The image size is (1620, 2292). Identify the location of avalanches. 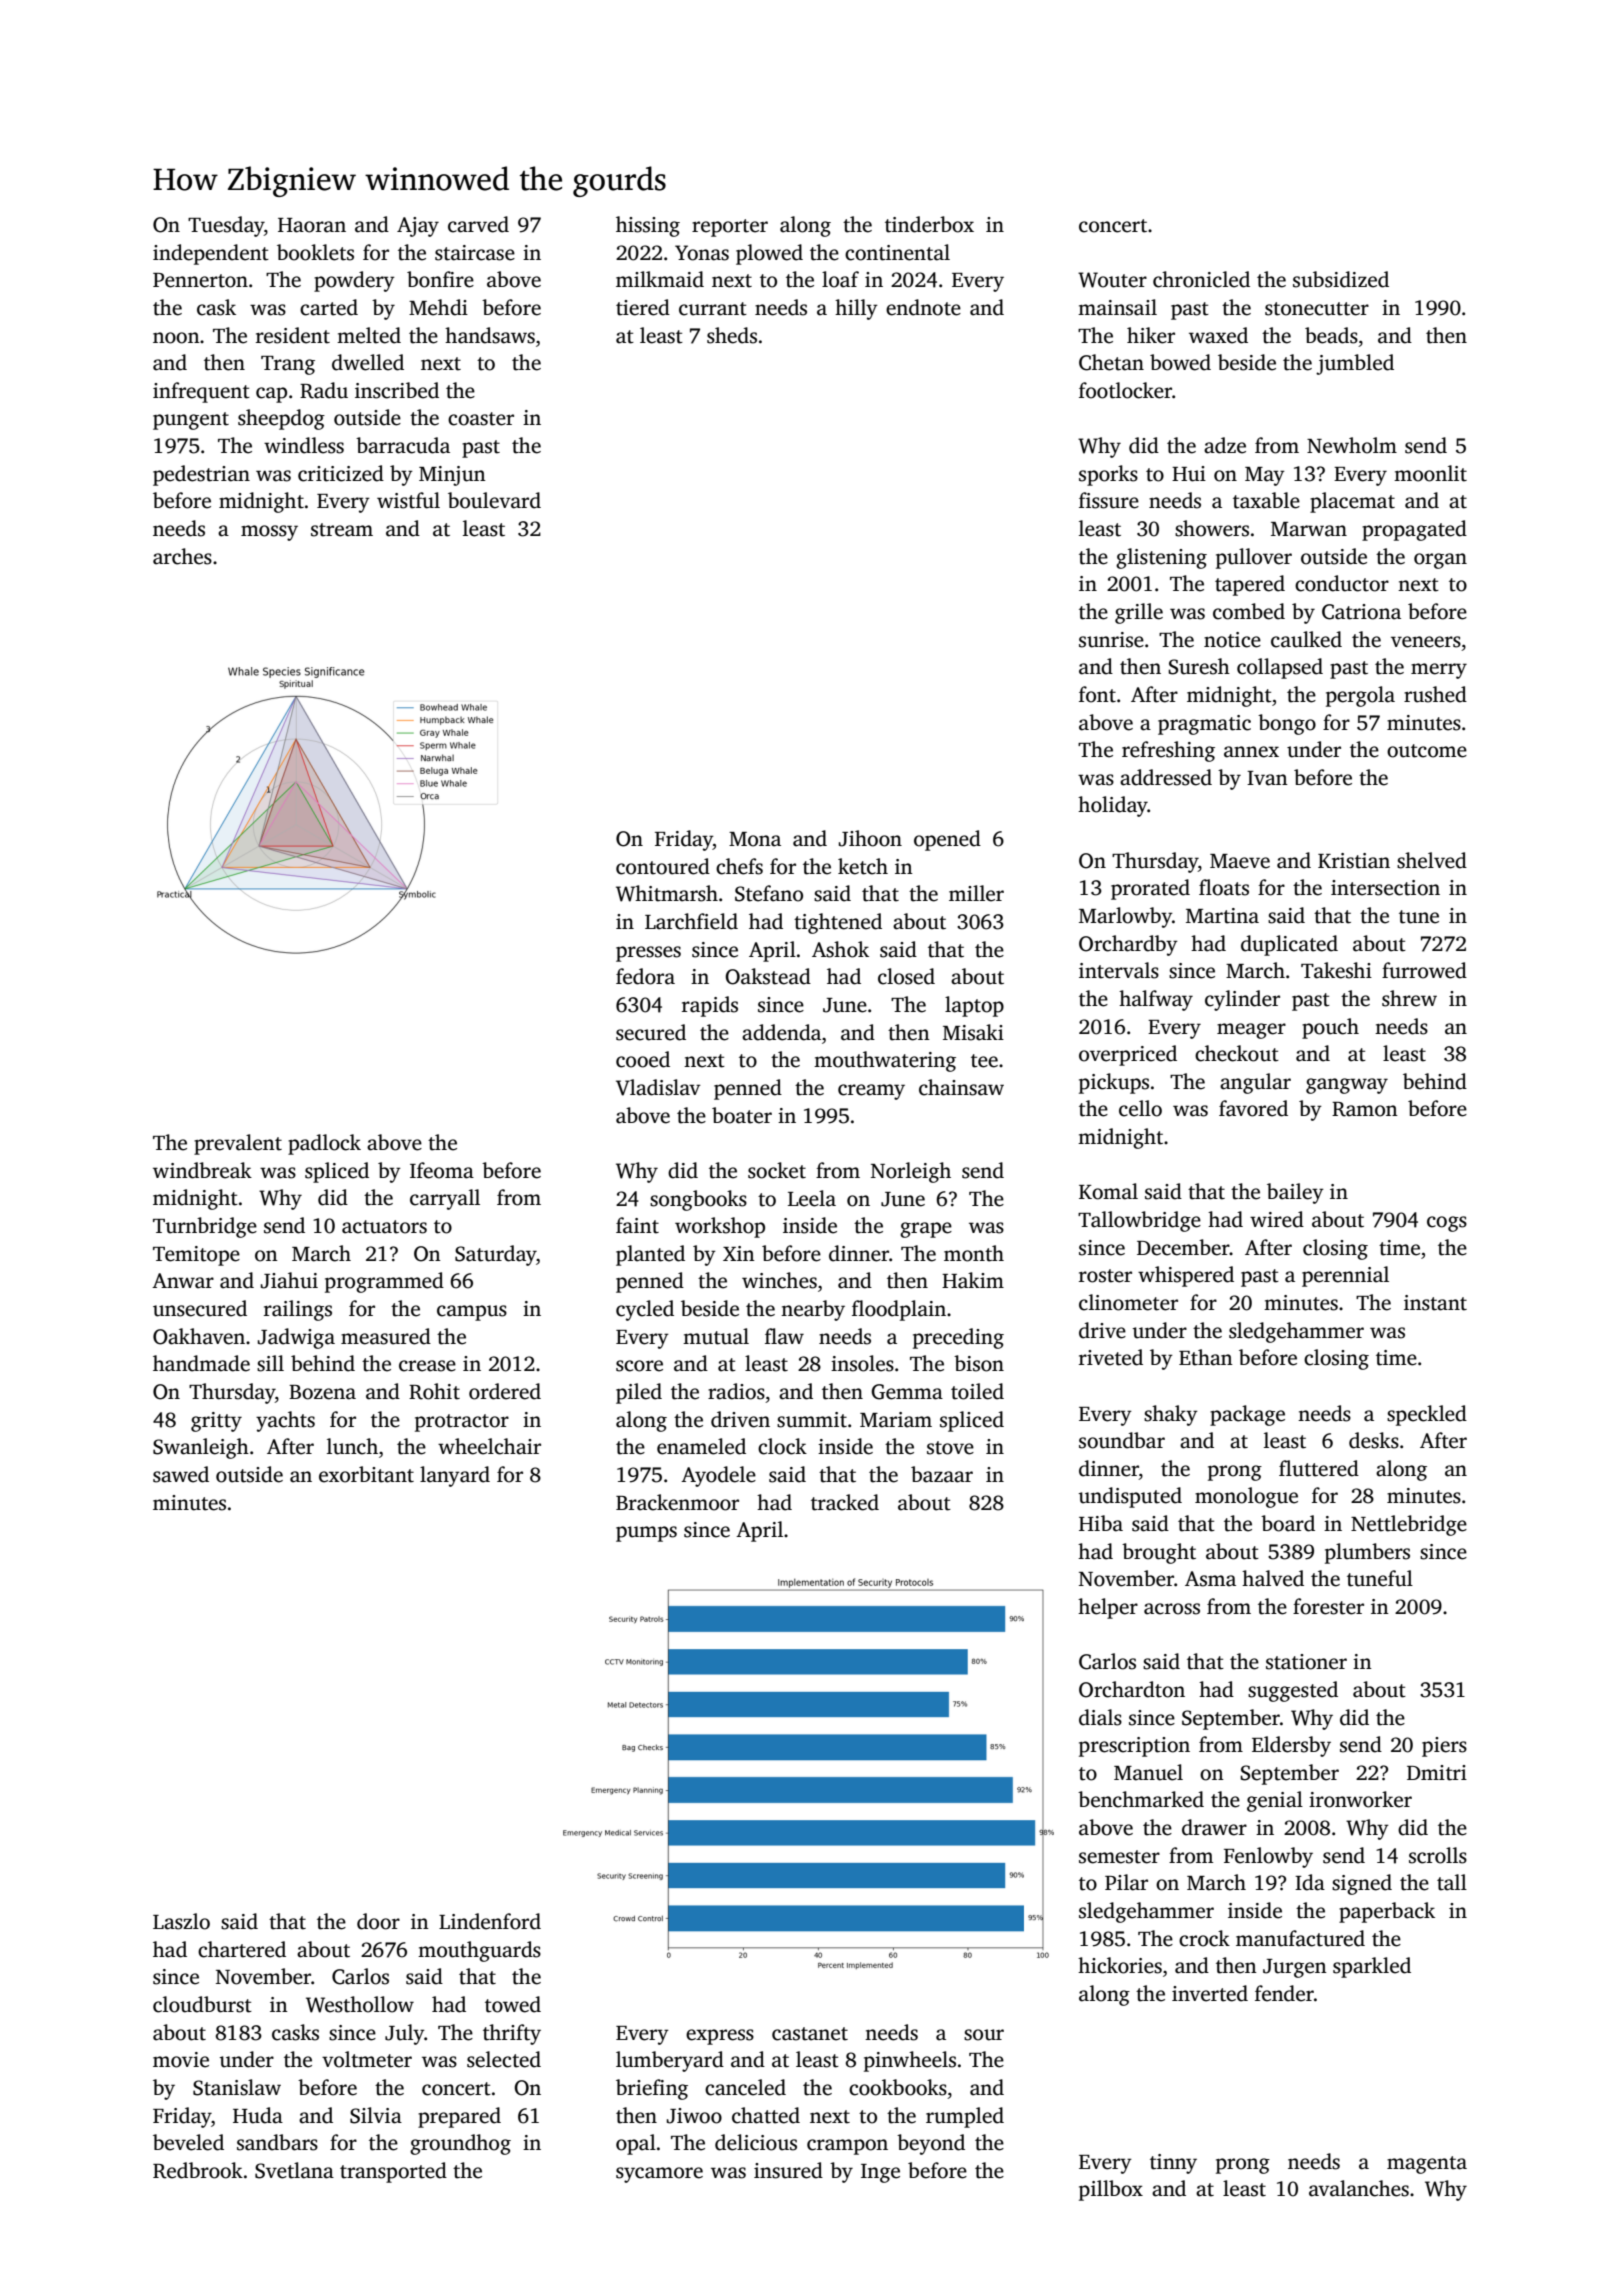
(1359, 2188).
